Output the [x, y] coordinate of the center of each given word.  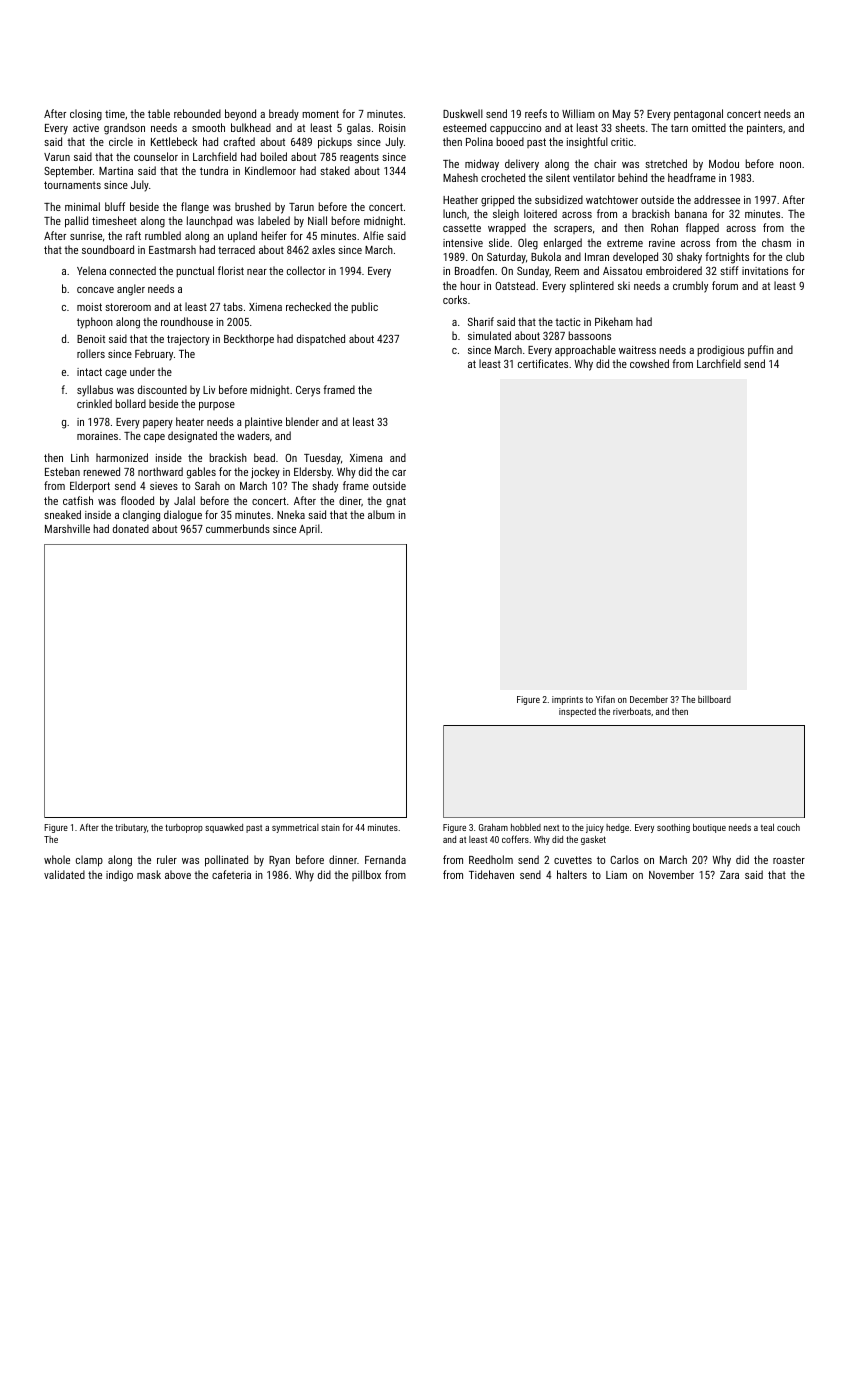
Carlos [624, 859]
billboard [714, 699]
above [178, 874]
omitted [709, 127]
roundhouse [187, 321]
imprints [567, 700]
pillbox [366, 875]
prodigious [720, 351]
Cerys [308, 391]
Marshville [67, 528]
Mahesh [460, 177]
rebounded [197, 113]
